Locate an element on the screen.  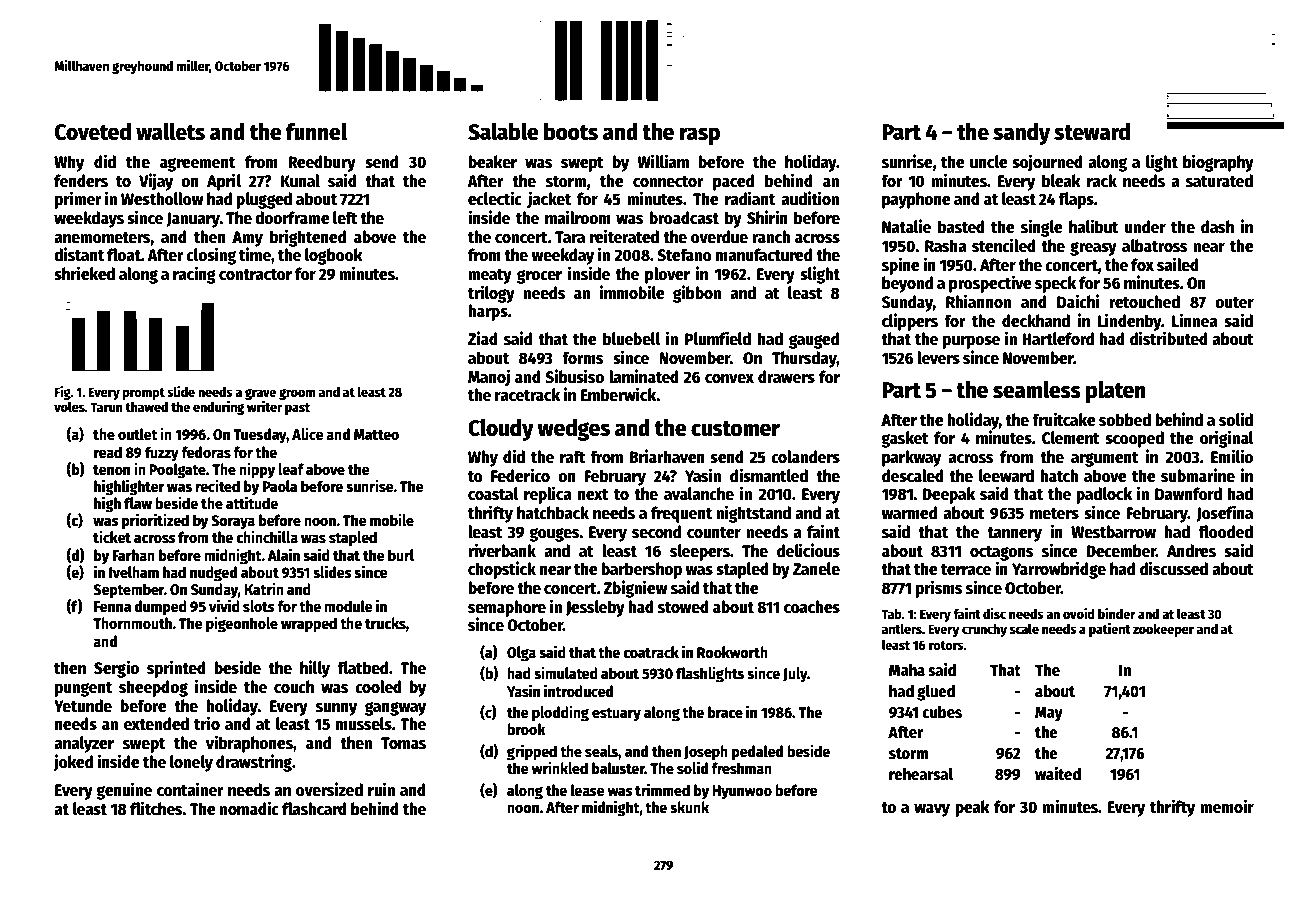
fenders is located at coordinates (81, 181).
